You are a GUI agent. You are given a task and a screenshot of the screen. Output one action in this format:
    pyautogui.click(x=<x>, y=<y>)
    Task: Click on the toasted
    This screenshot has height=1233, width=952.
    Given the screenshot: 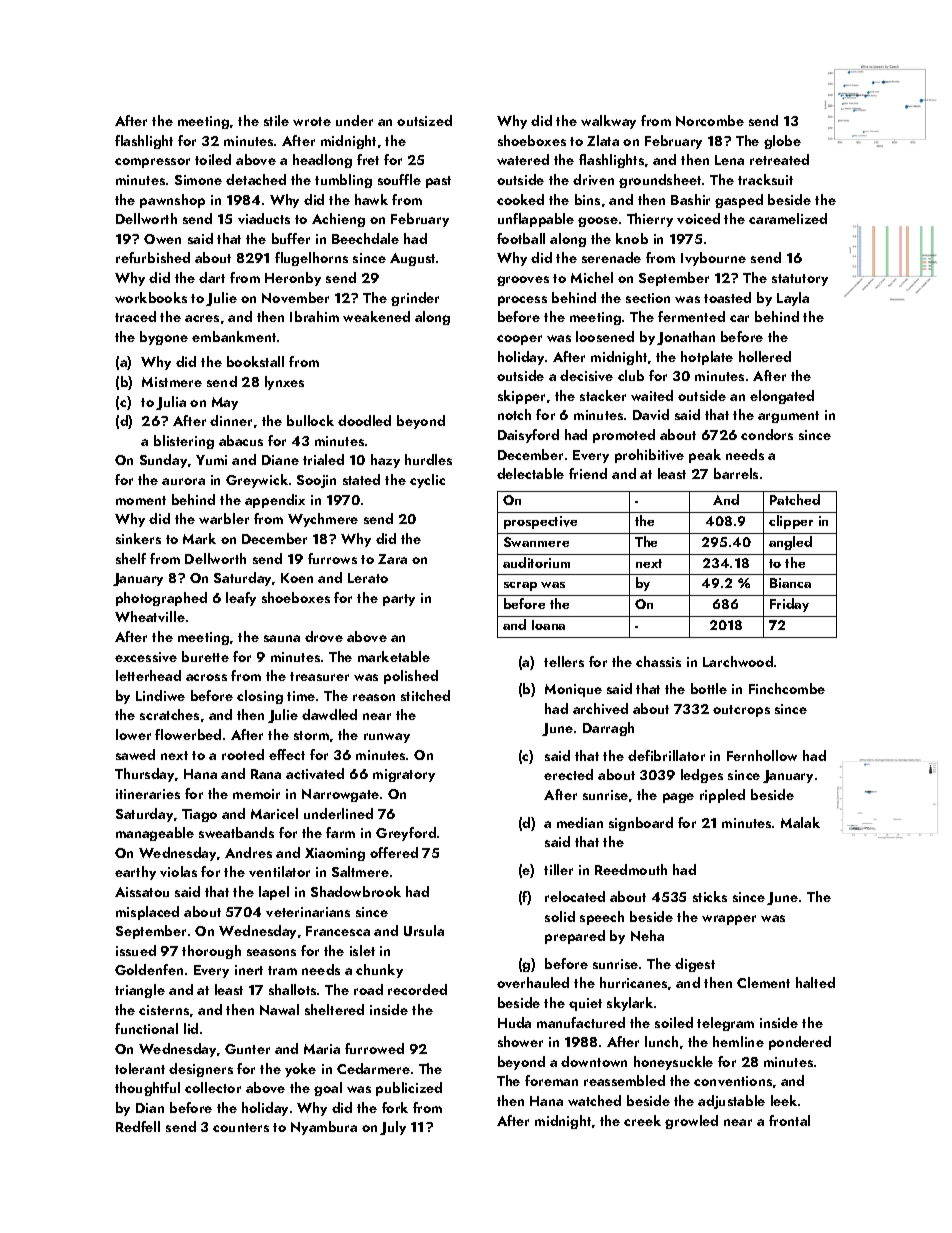 What is the action you would take?
    pyautogui.click(x=727, y=297)
